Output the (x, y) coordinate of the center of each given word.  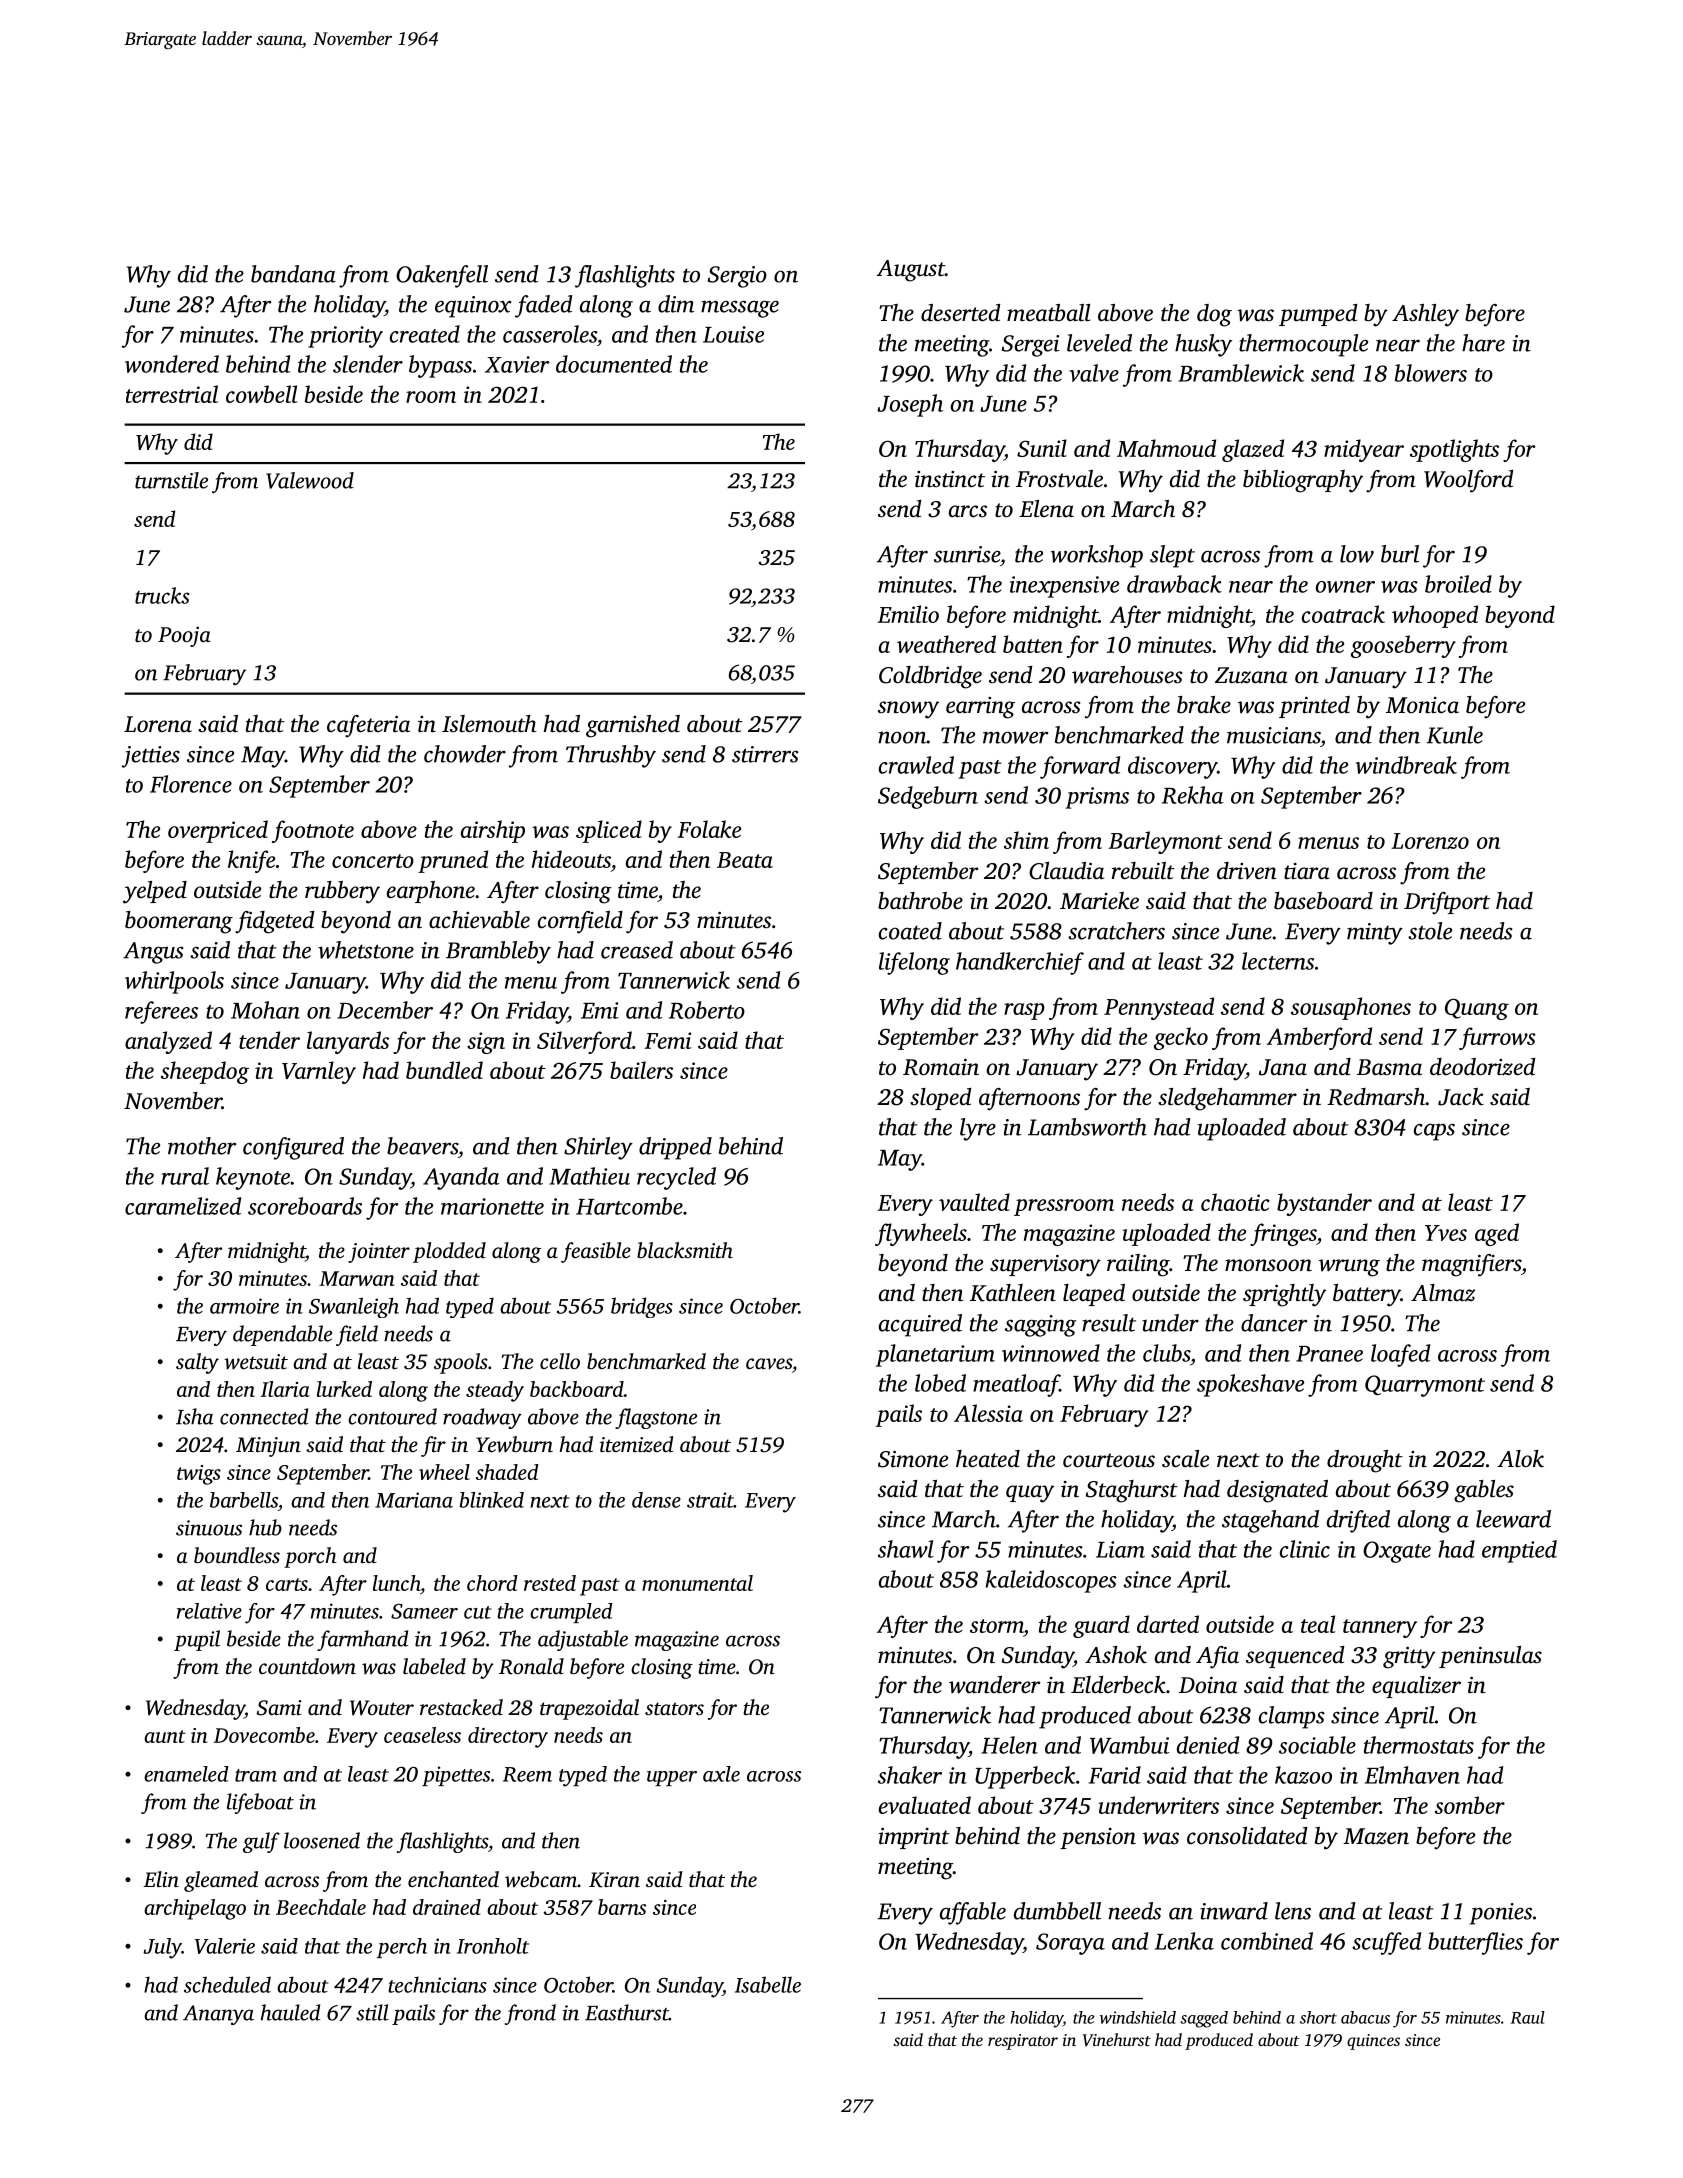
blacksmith (685, 1250)
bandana (293, 274)
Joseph (910, 405)
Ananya (218, 2015)
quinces (1373, 2042)
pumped (1318, 315)
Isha (195, 1416)
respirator (1023, 2042)
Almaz (1443, 1292)
